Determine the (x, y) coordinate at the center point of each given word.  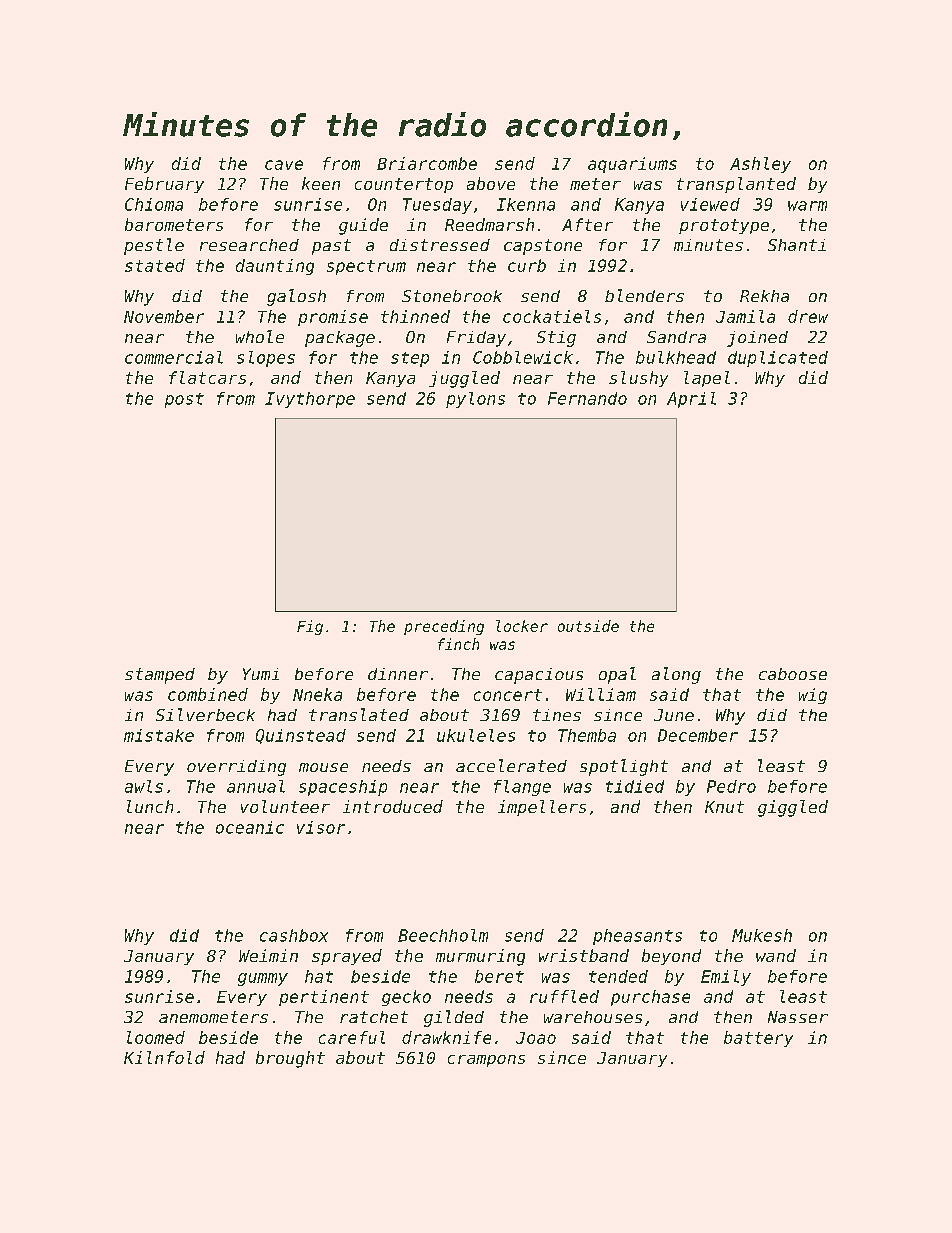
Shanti (797, 245)
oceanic (250, 827)
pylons (475, 400)
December (698, 735)
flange (522, 788)
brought (290, 1059)
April (691, 400)
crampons (486, 1061)
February (164, 185)
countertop (404, 185)
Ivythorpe (310, 400)
